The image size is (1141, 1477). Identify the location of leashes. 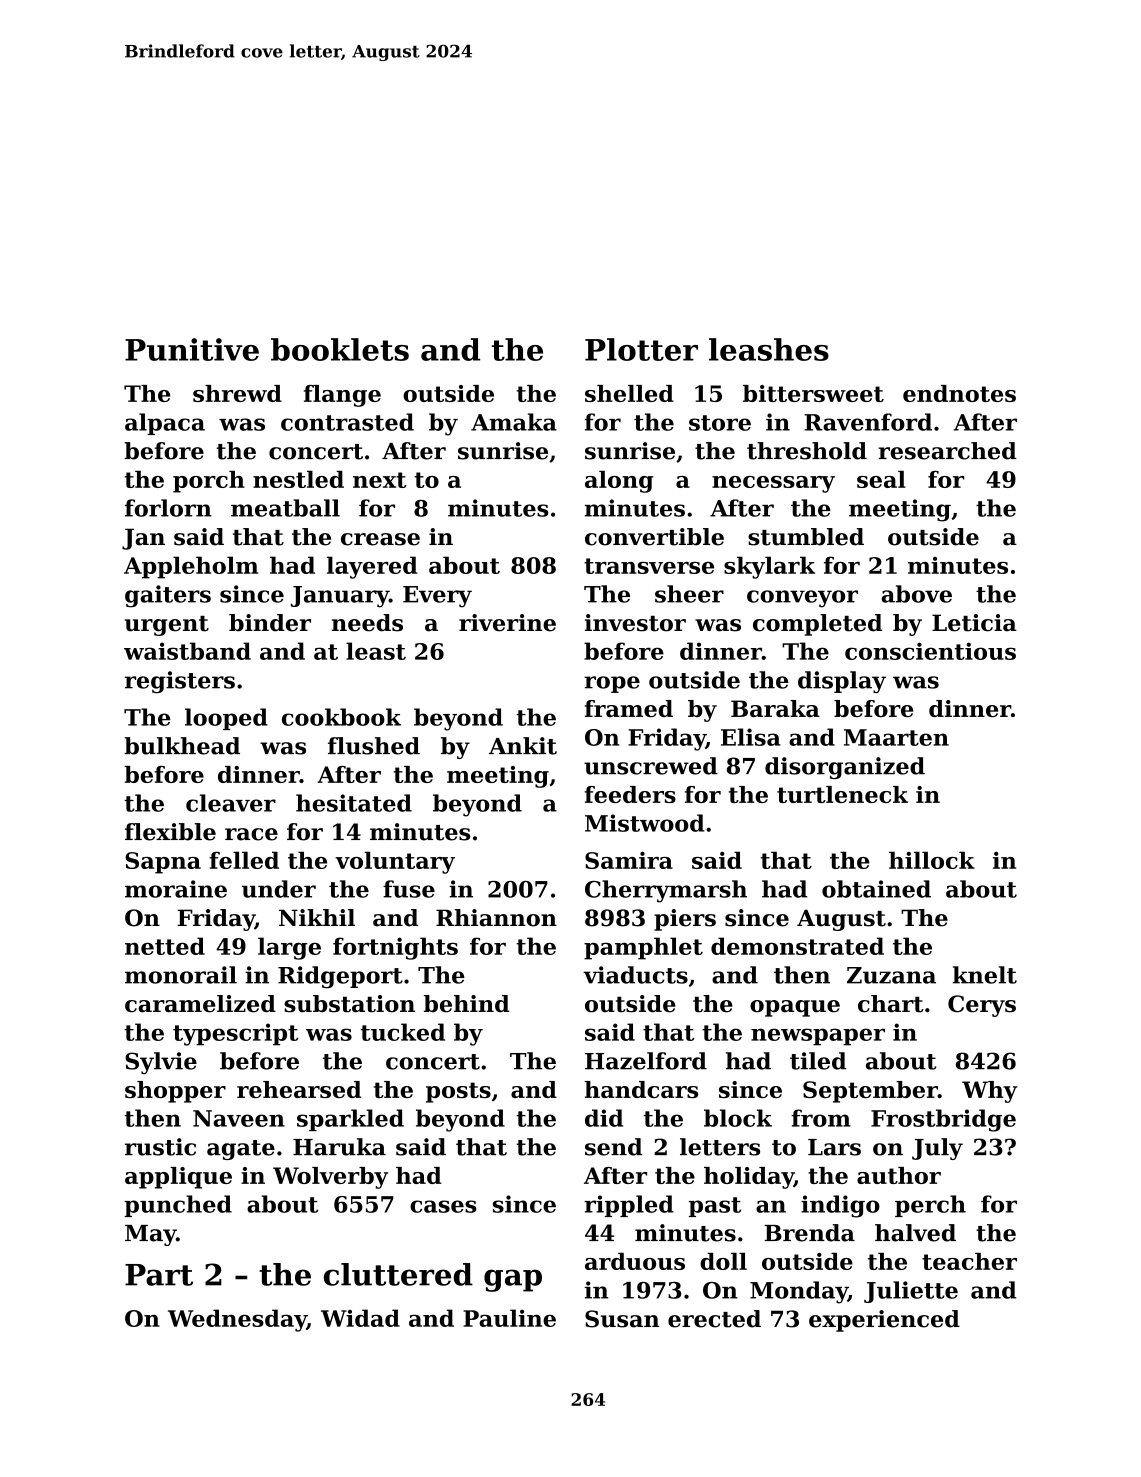
(769, 349).
